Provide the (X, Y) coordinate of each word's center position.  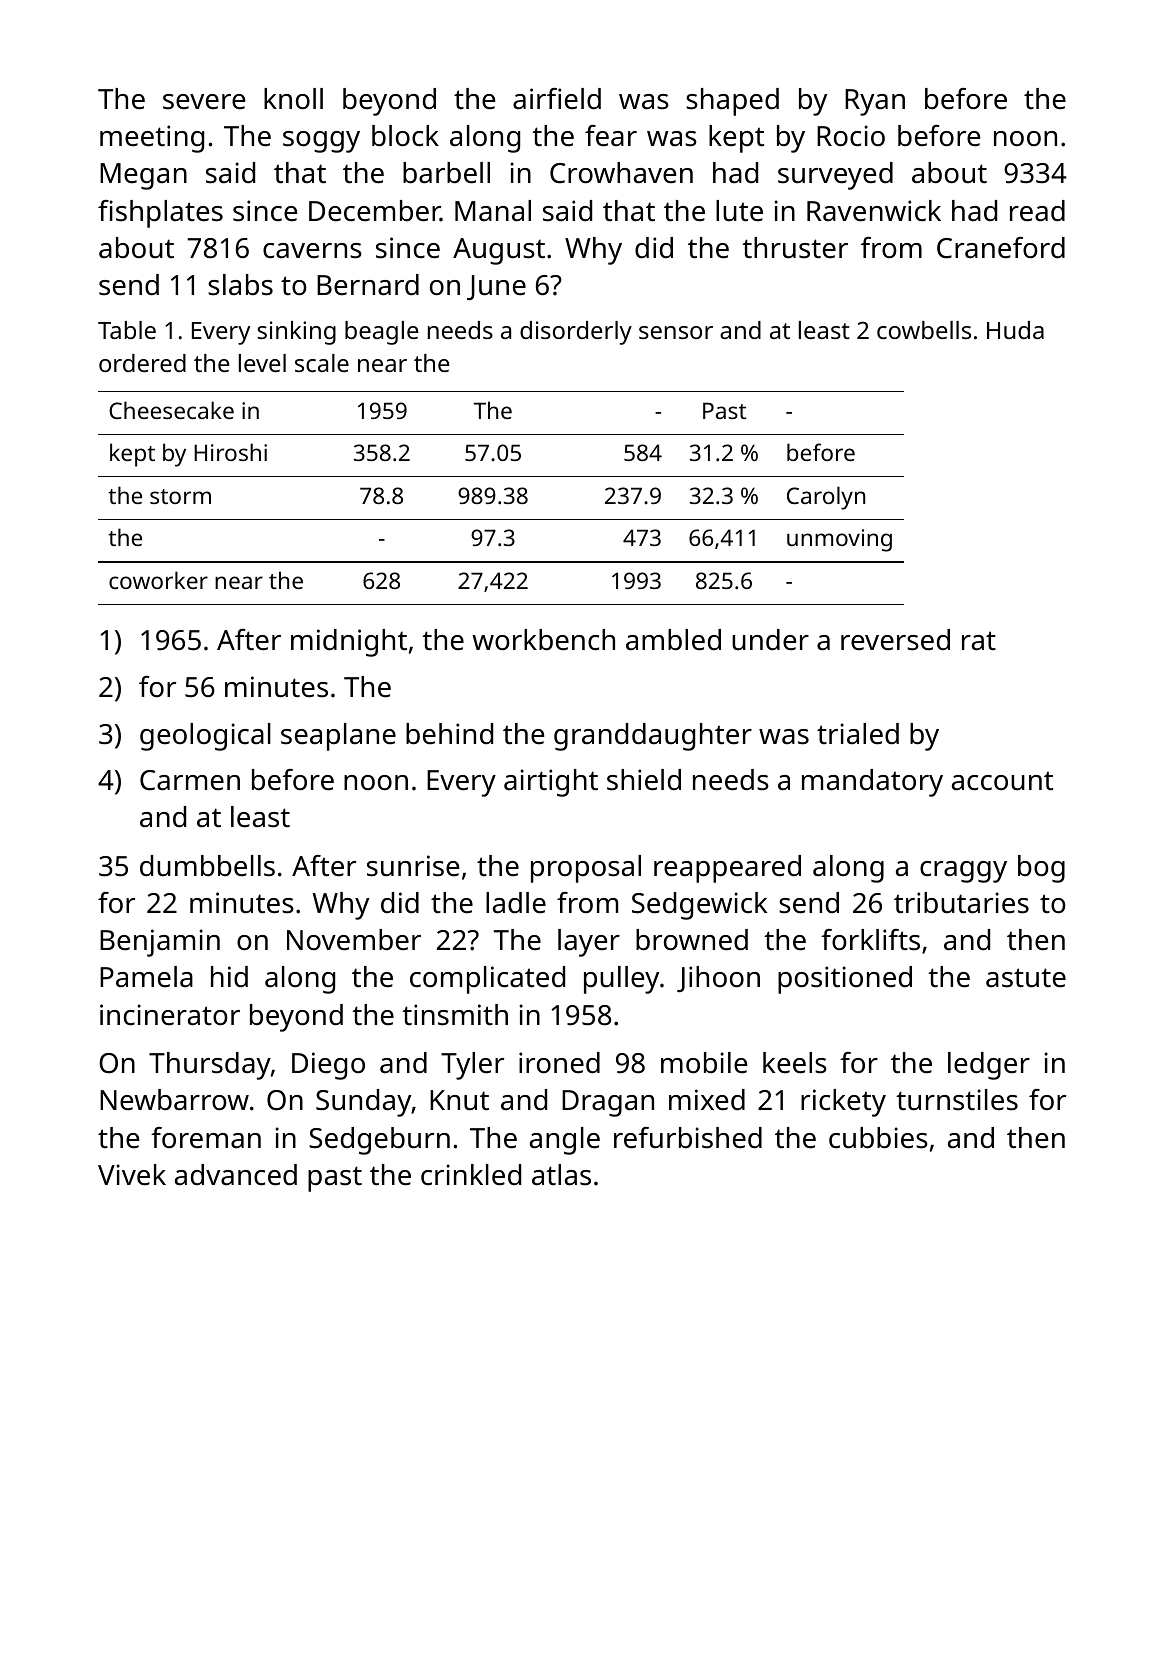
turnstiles (957, 1100)
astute (1026, 978)
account (1002, 781)
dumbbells (207, 866)
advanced (236, 1175)
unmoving (839, 540)
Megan (143, 176)
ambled (673, 640)
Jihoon (718, 979)
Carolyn (826, 498)
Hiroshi (230, 452)
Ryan (875, 102)
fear (611, 136)
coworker (158, 580)
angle (565, 1141)
